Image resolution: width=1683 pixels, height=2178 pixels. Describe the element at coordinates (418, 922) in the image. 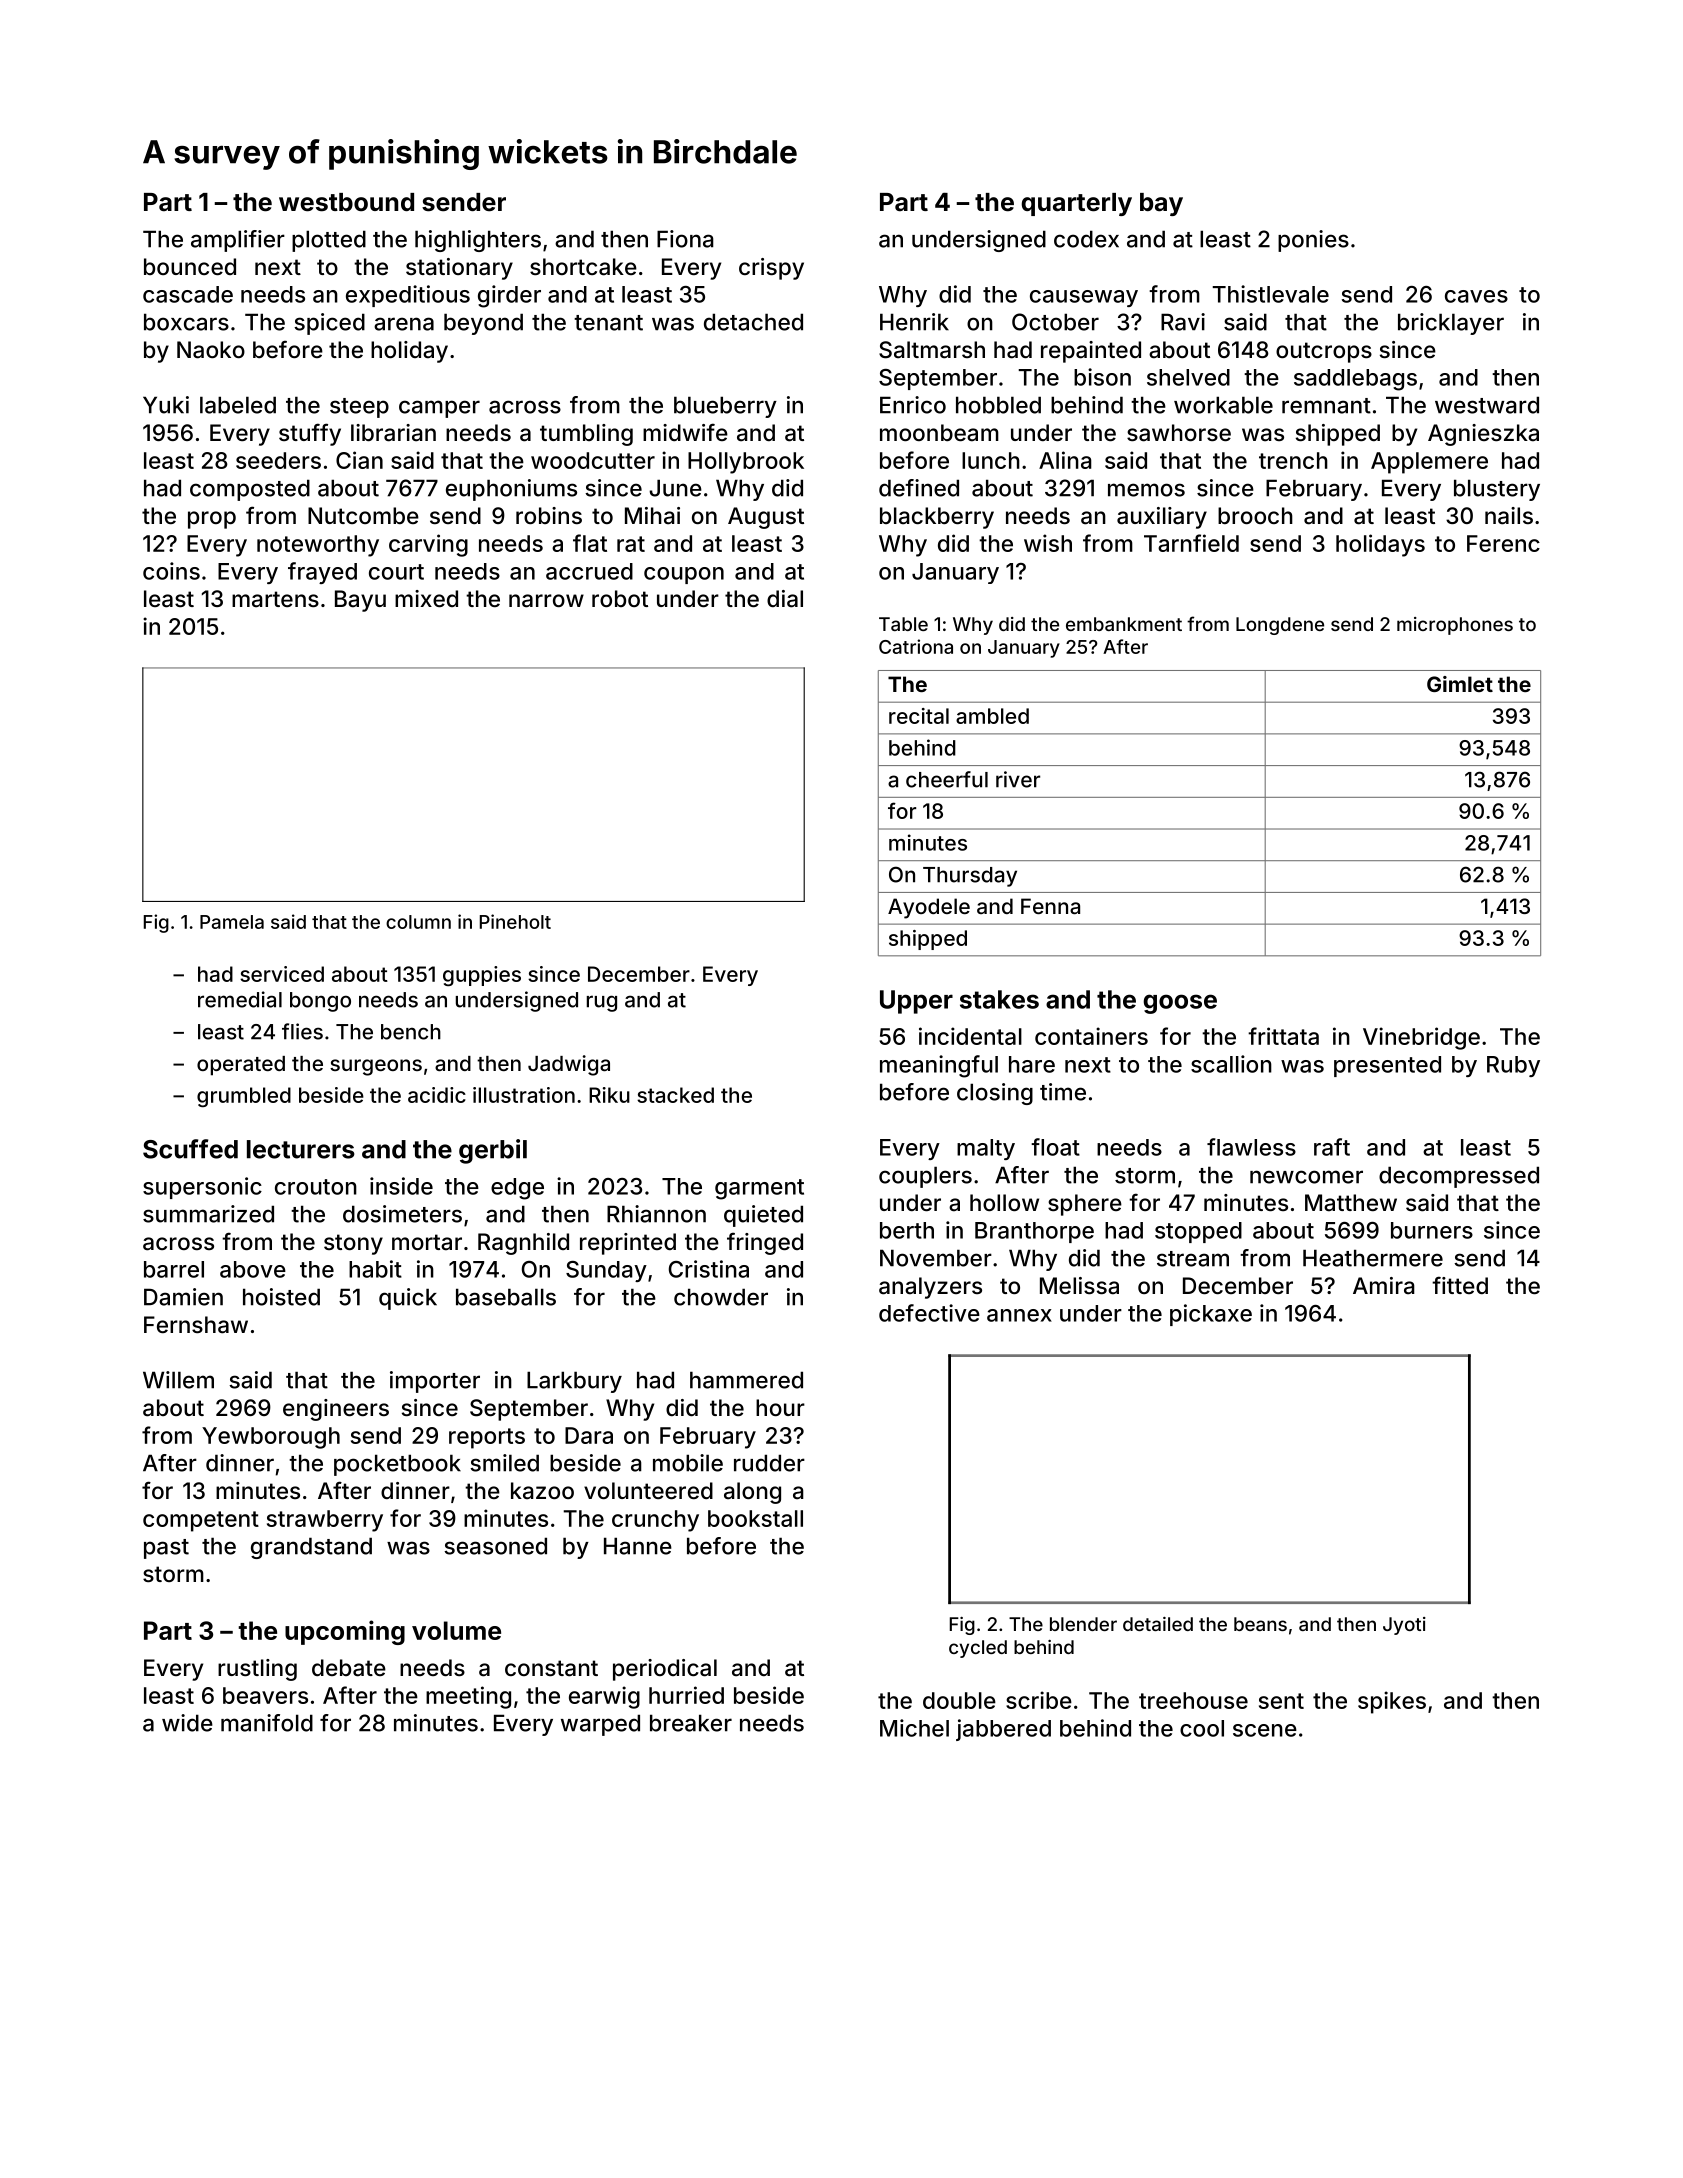

I see `column` at that location.
